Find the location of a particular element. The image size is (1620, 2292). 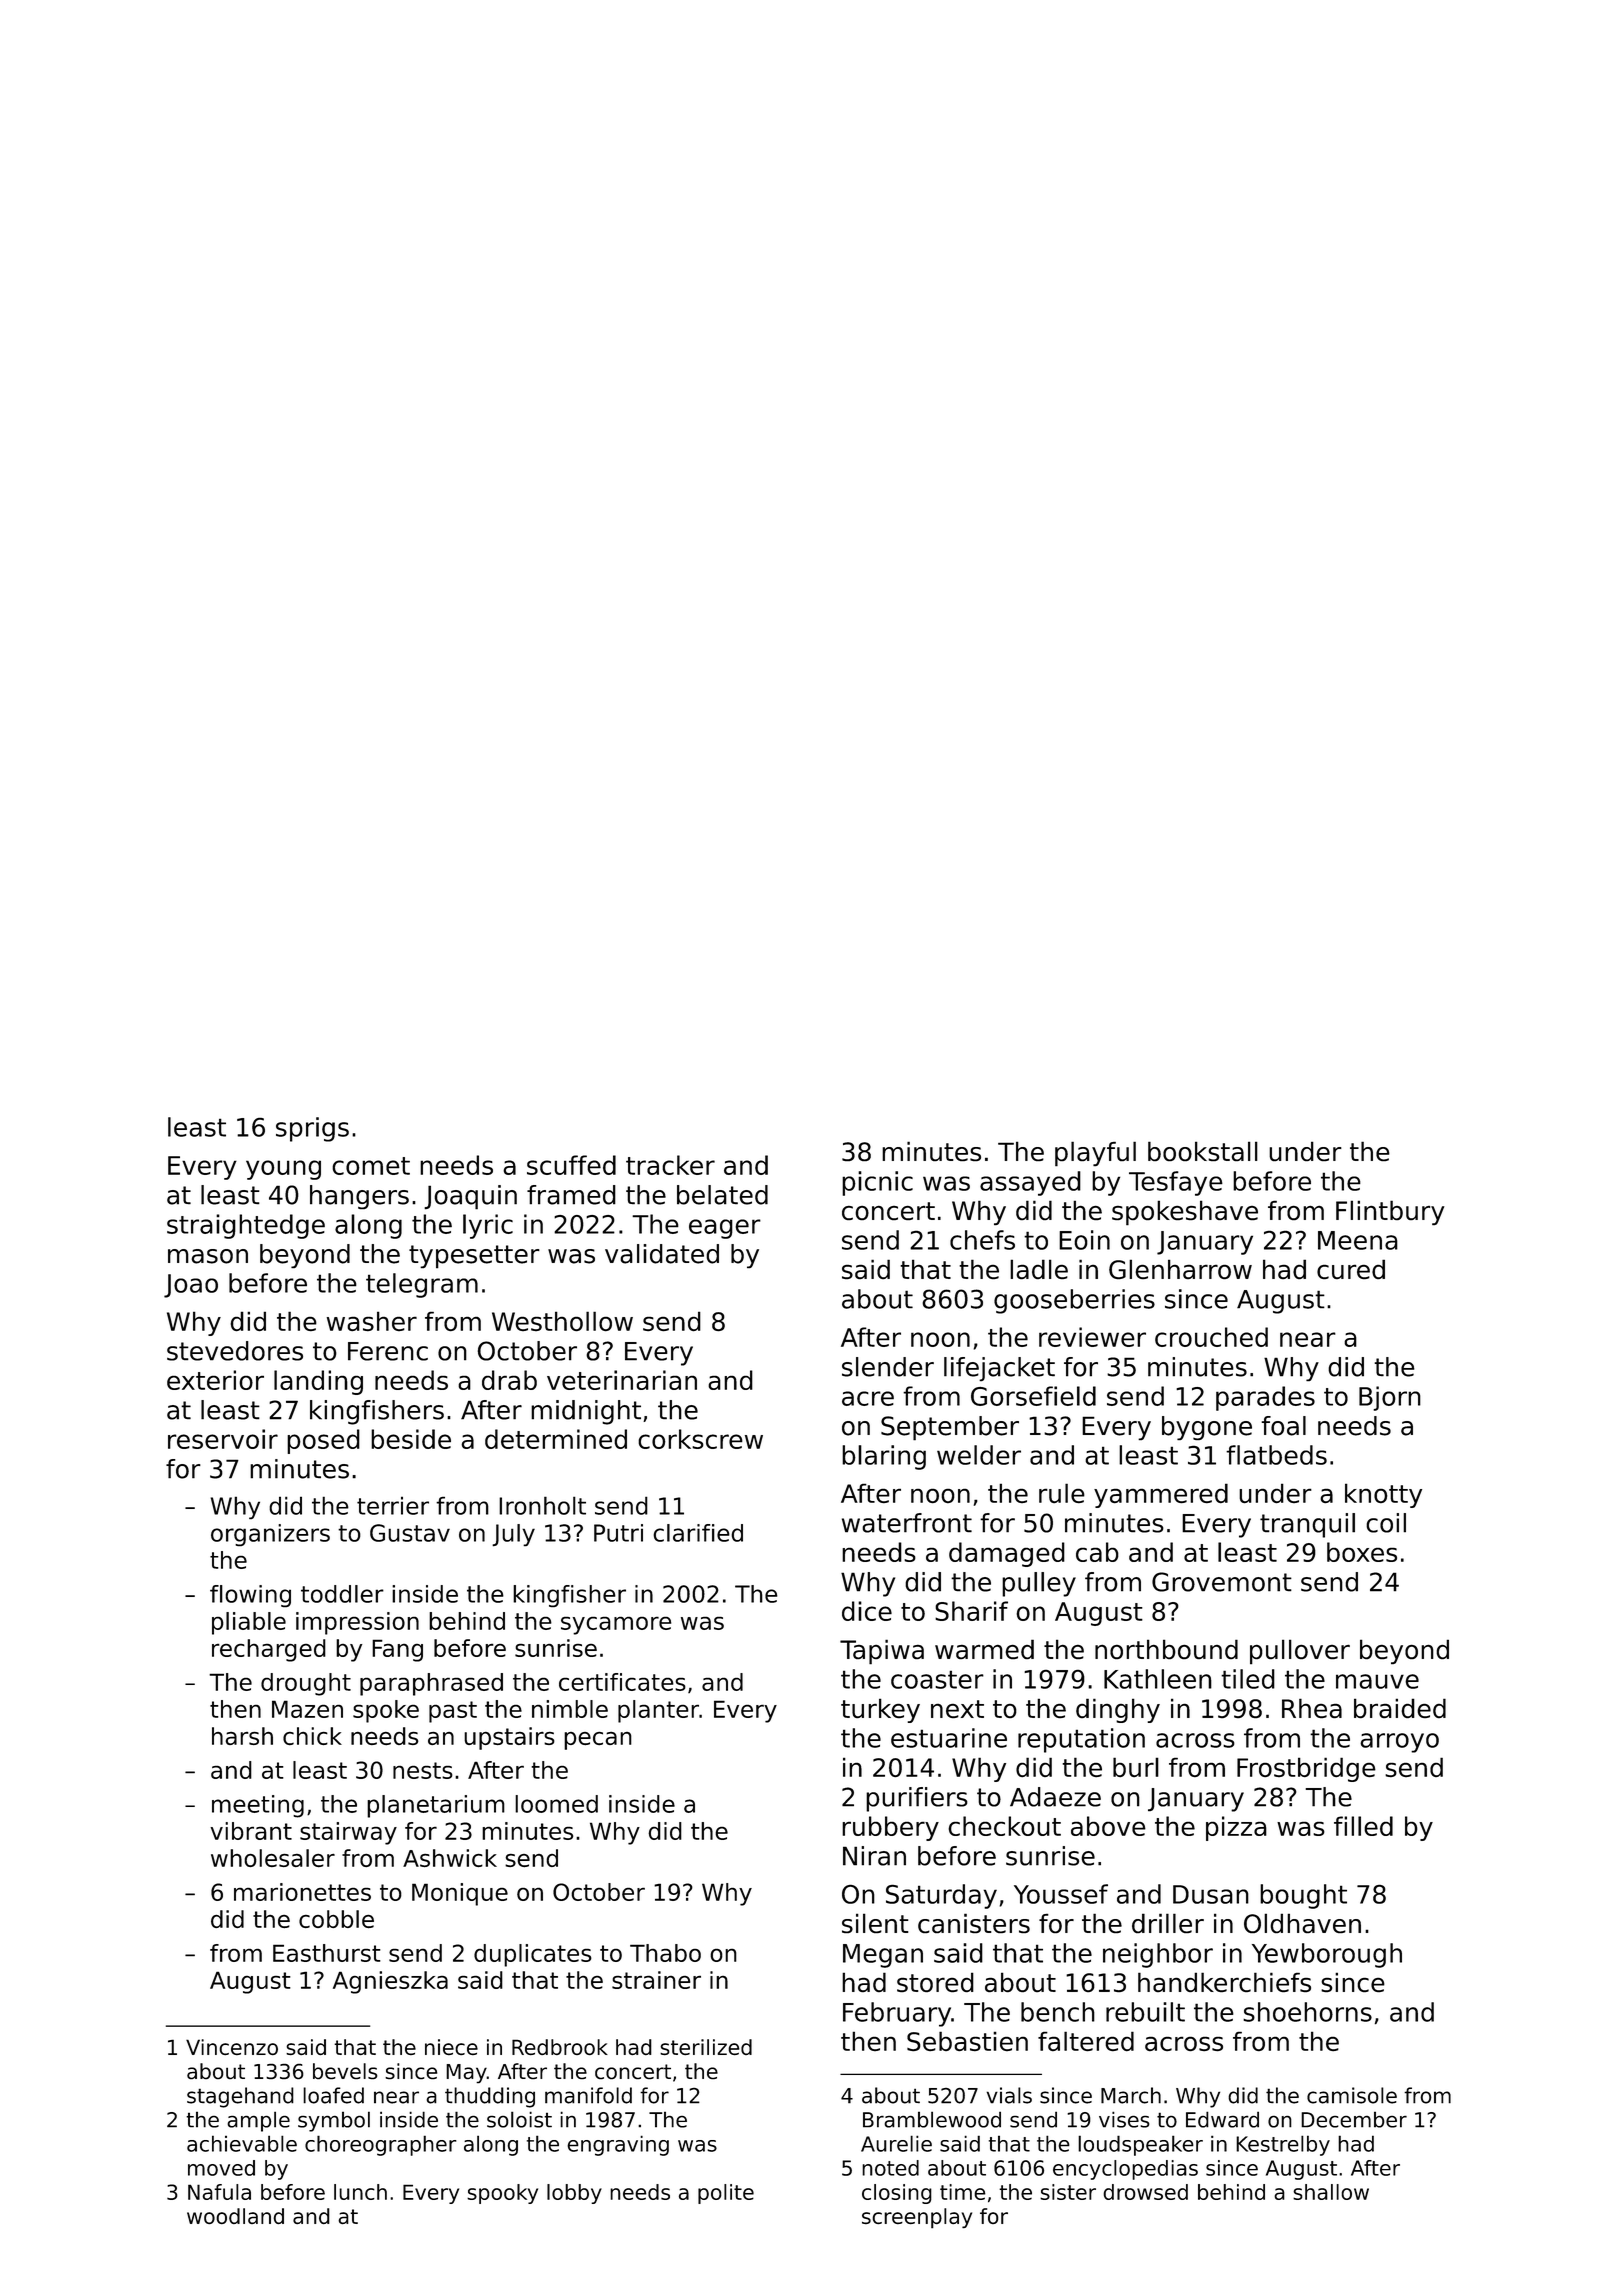

pulley is located at coordinates (1039, 1584).
